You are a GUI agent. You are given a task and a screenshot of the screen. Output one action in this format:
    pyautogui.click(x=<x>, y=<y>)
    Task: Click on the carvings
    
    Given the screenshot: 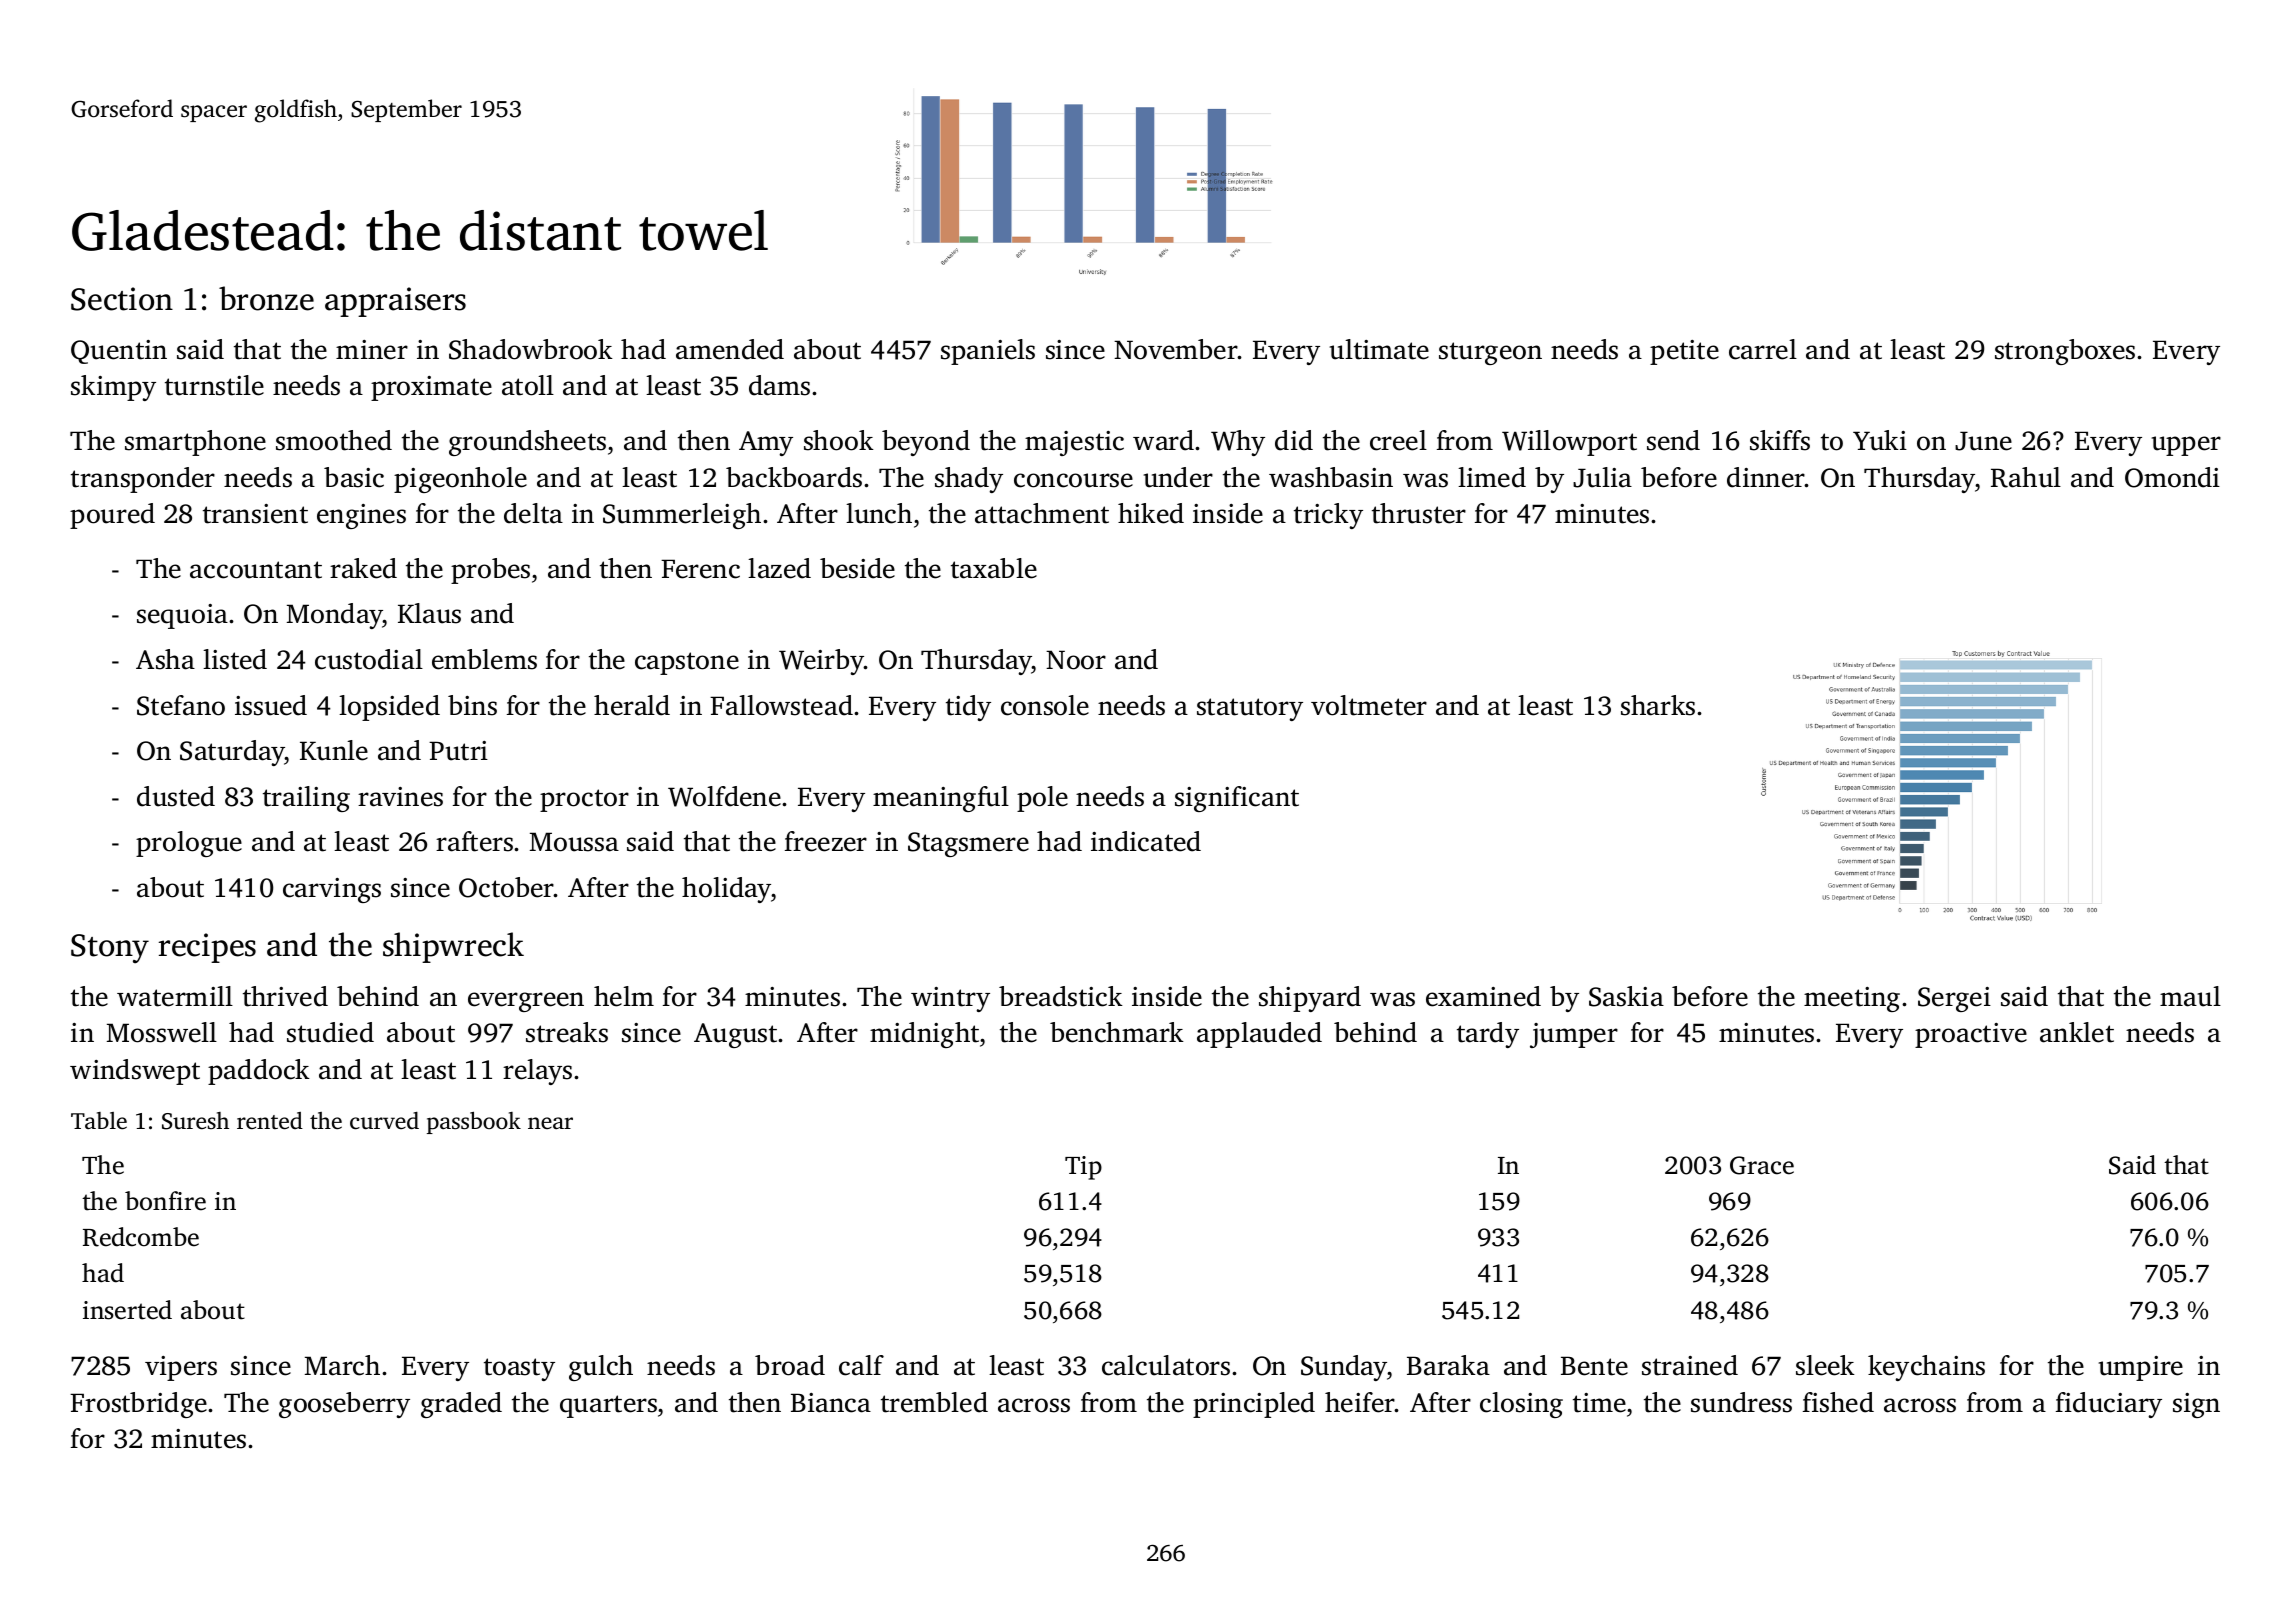 What is the action you would take?
    pyautogui.click(x=332, y=890)
